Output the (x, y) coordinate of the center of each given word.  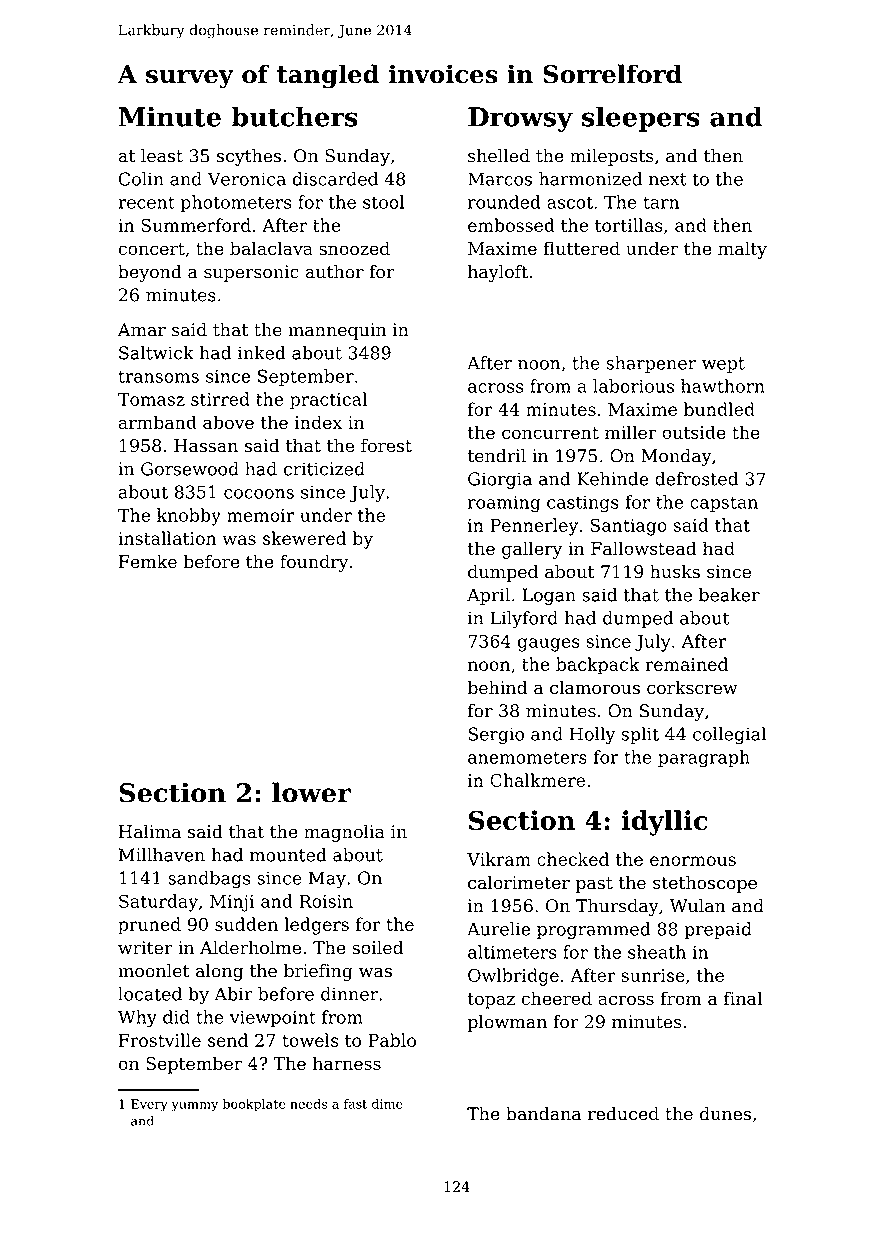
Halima (150, 831)
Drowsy (520, 119)
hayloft (498, 273)
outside (694, 432)
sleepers (641, 119)
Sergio (496, 736)
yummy (195, 1107)
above (228, 422)
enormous (693, 861)
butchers (294, 116)
